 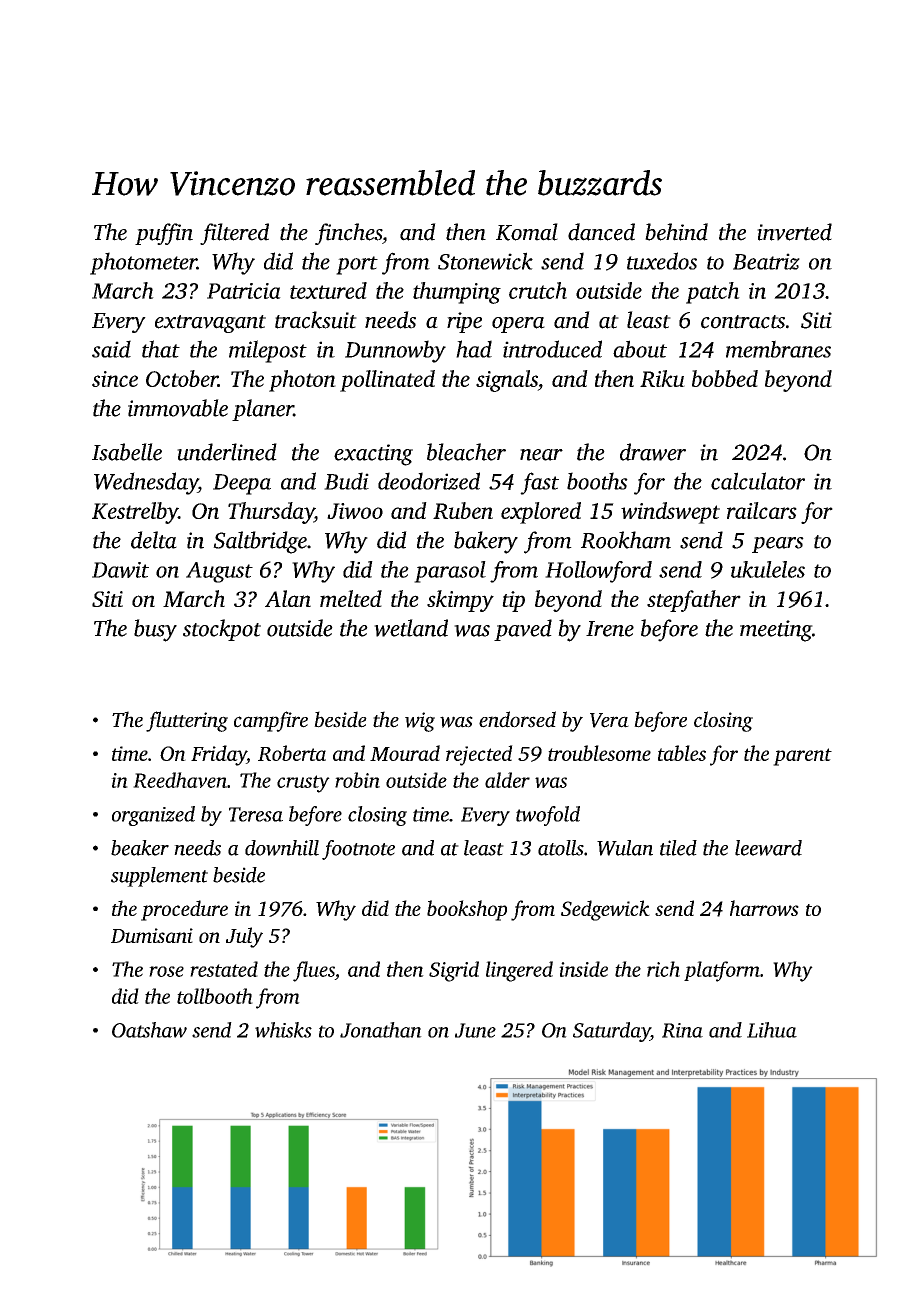 I want to click on parent, so click(x=802, y=757).
